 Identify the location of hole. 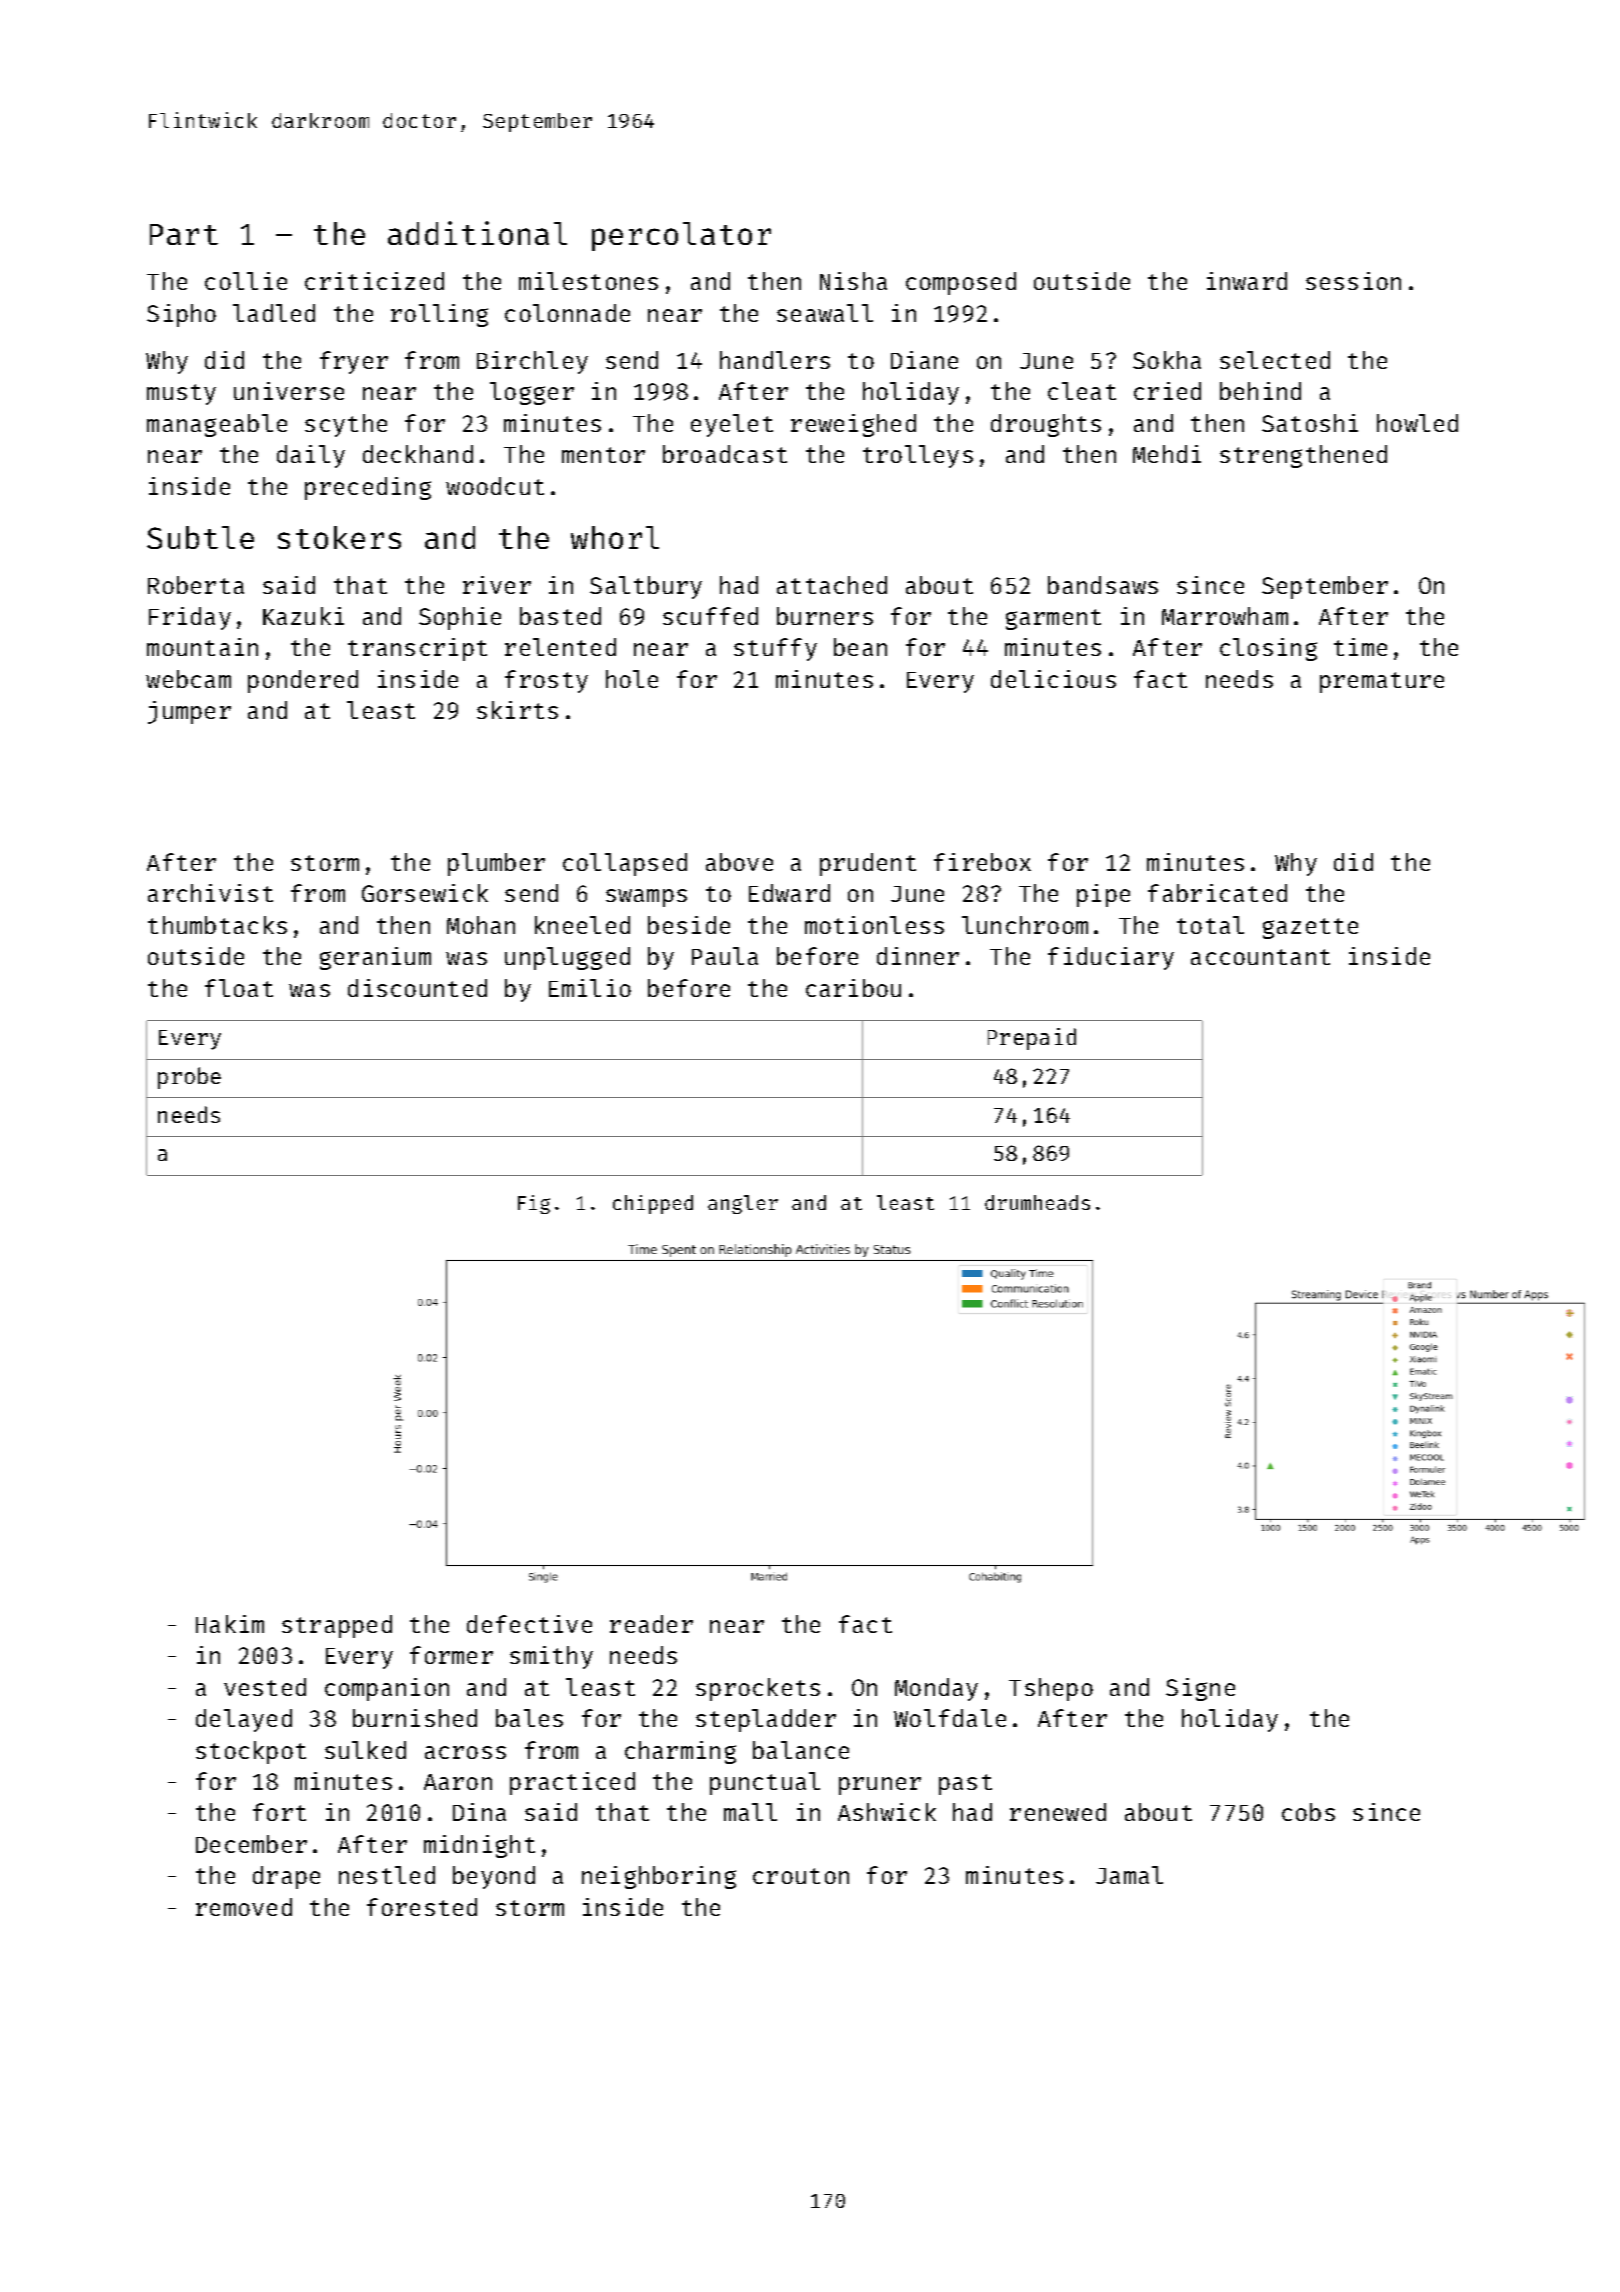
(632, 679).
